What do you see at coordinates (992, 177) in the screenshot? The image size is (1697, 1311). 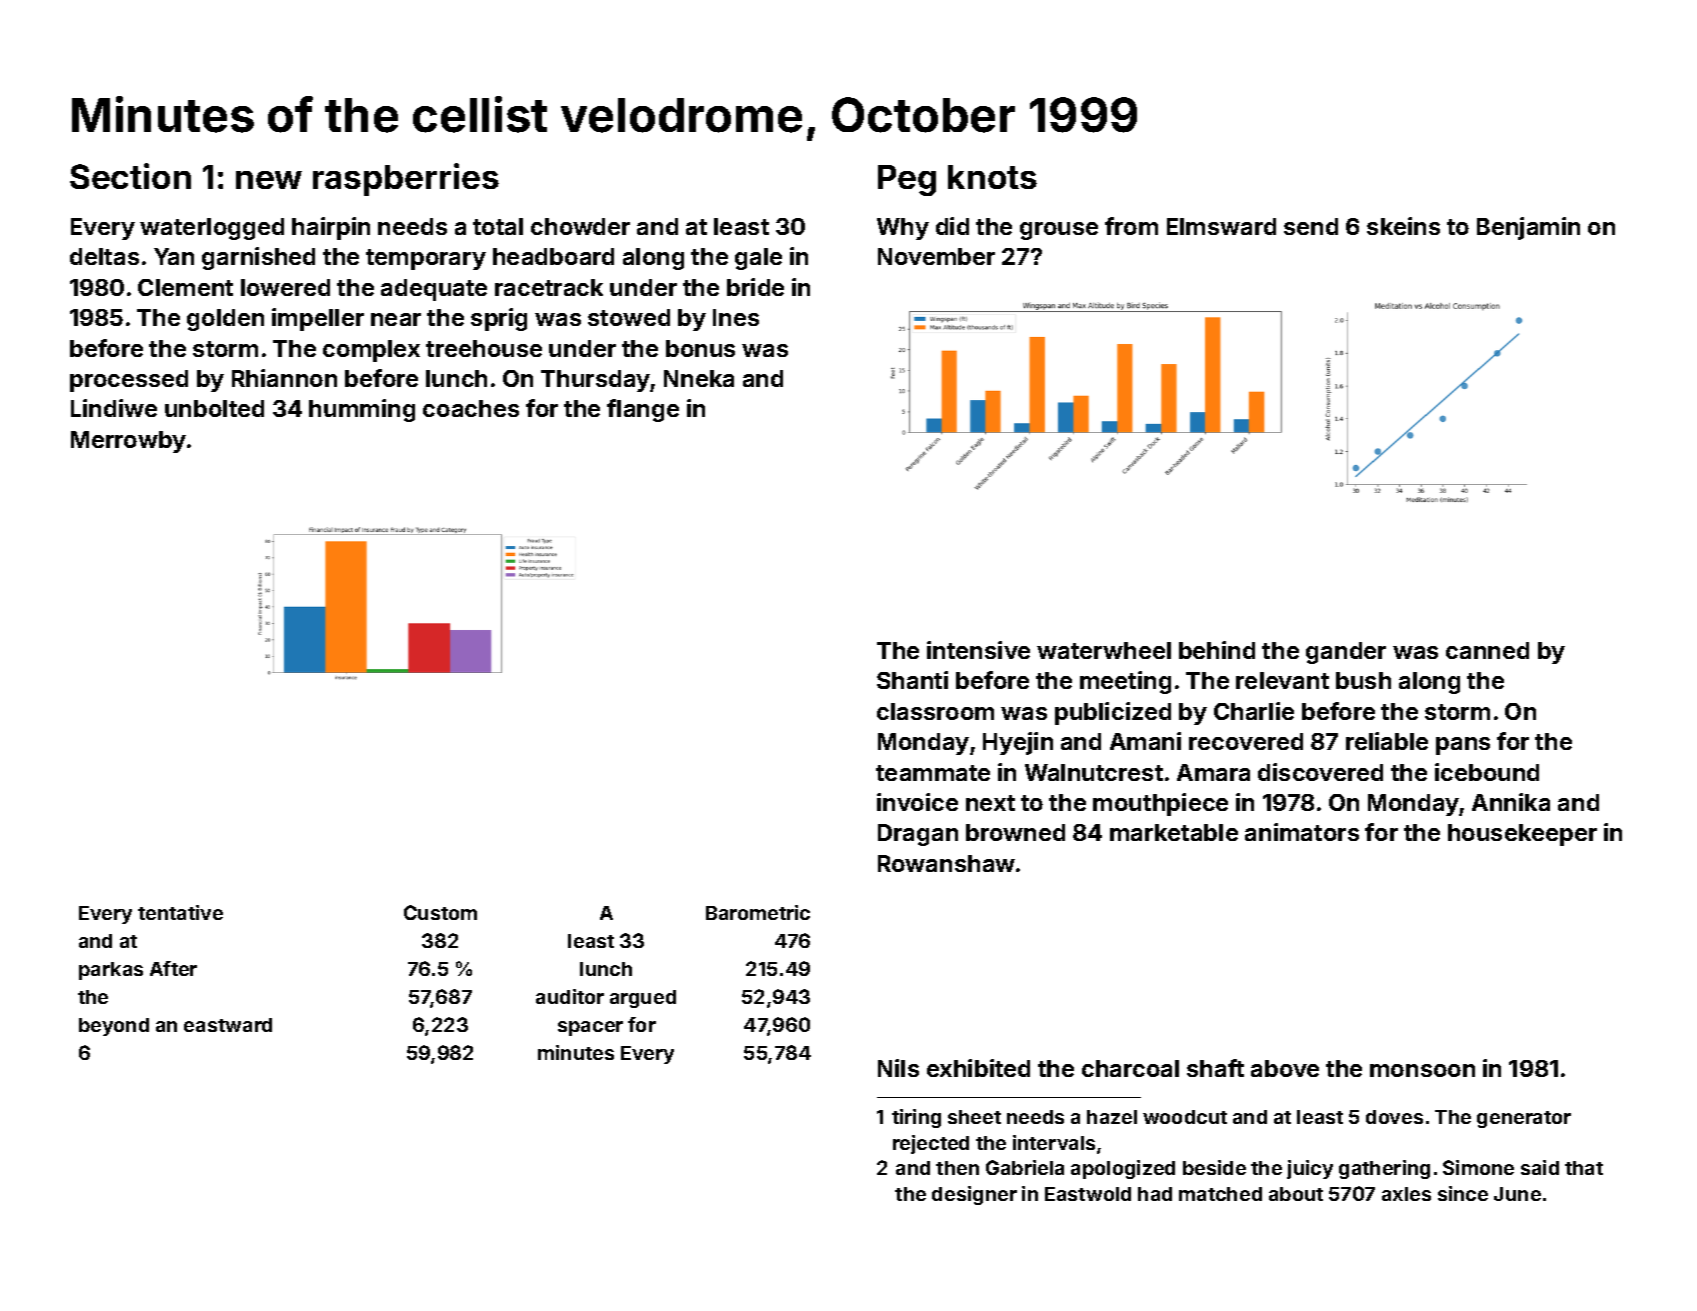 I see `knots` at bounding box center [992, 177].
